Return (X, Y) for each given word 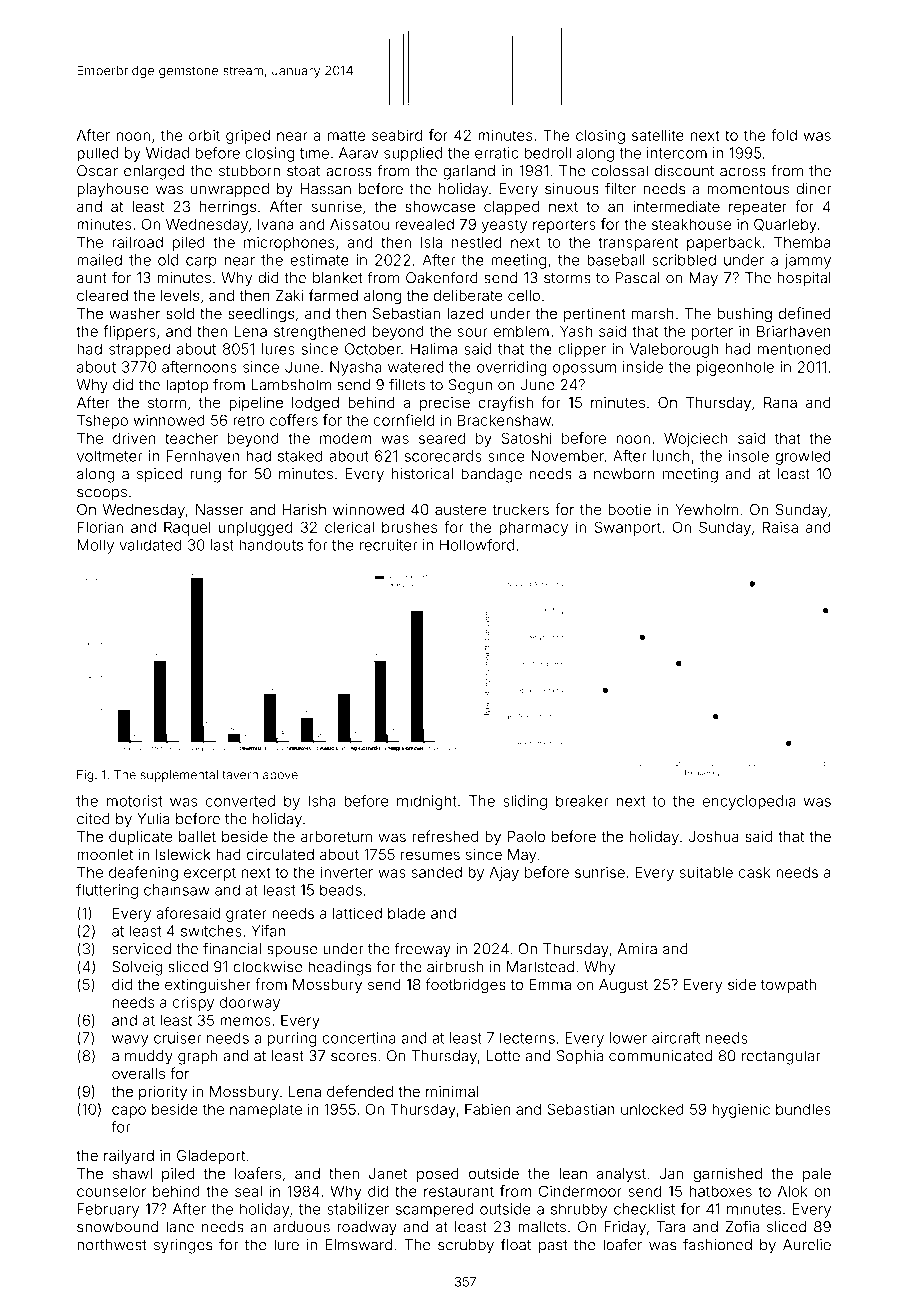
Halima (434, 349)
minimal (452, 1091)
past (553, 1247)
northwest (112, 1245)
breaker (582, 801)
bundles (803, 1109)
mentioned (794, 349)
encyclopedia (749, 802)
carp (201, 263)
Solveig (137, 968)
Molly (95, 546)
